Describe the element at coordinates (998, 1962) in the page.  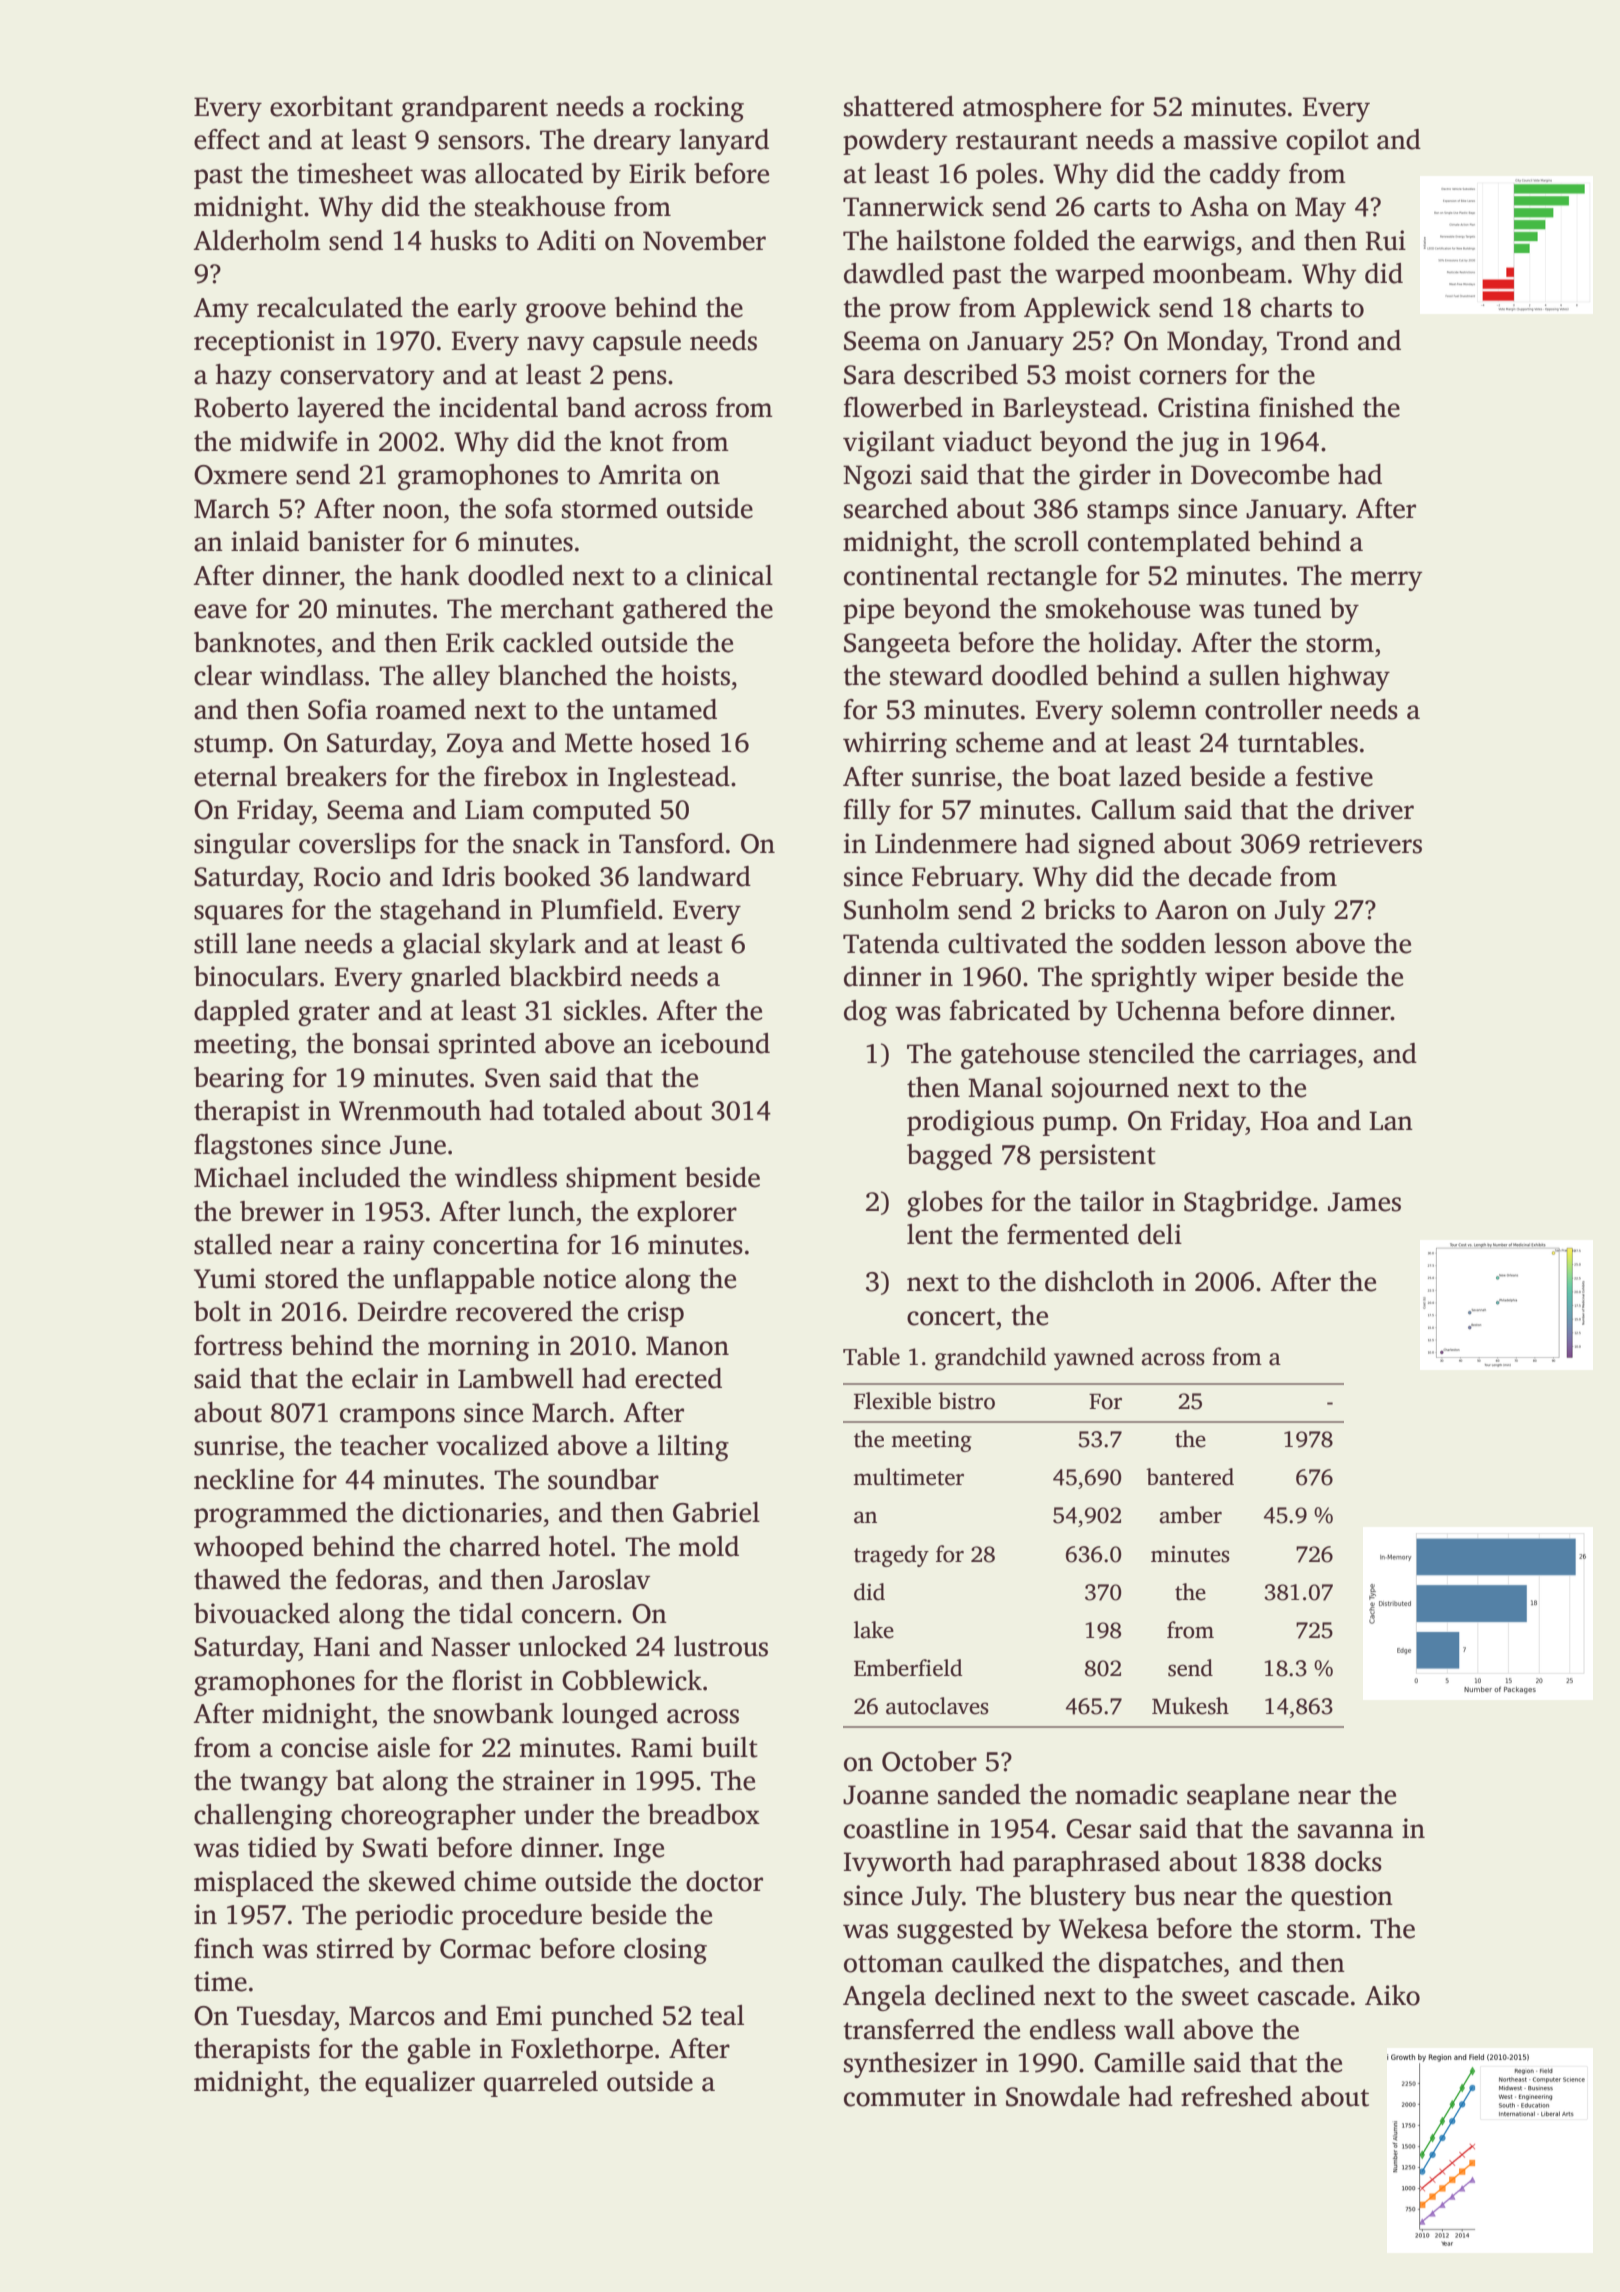
I see `caulked` at that location.
